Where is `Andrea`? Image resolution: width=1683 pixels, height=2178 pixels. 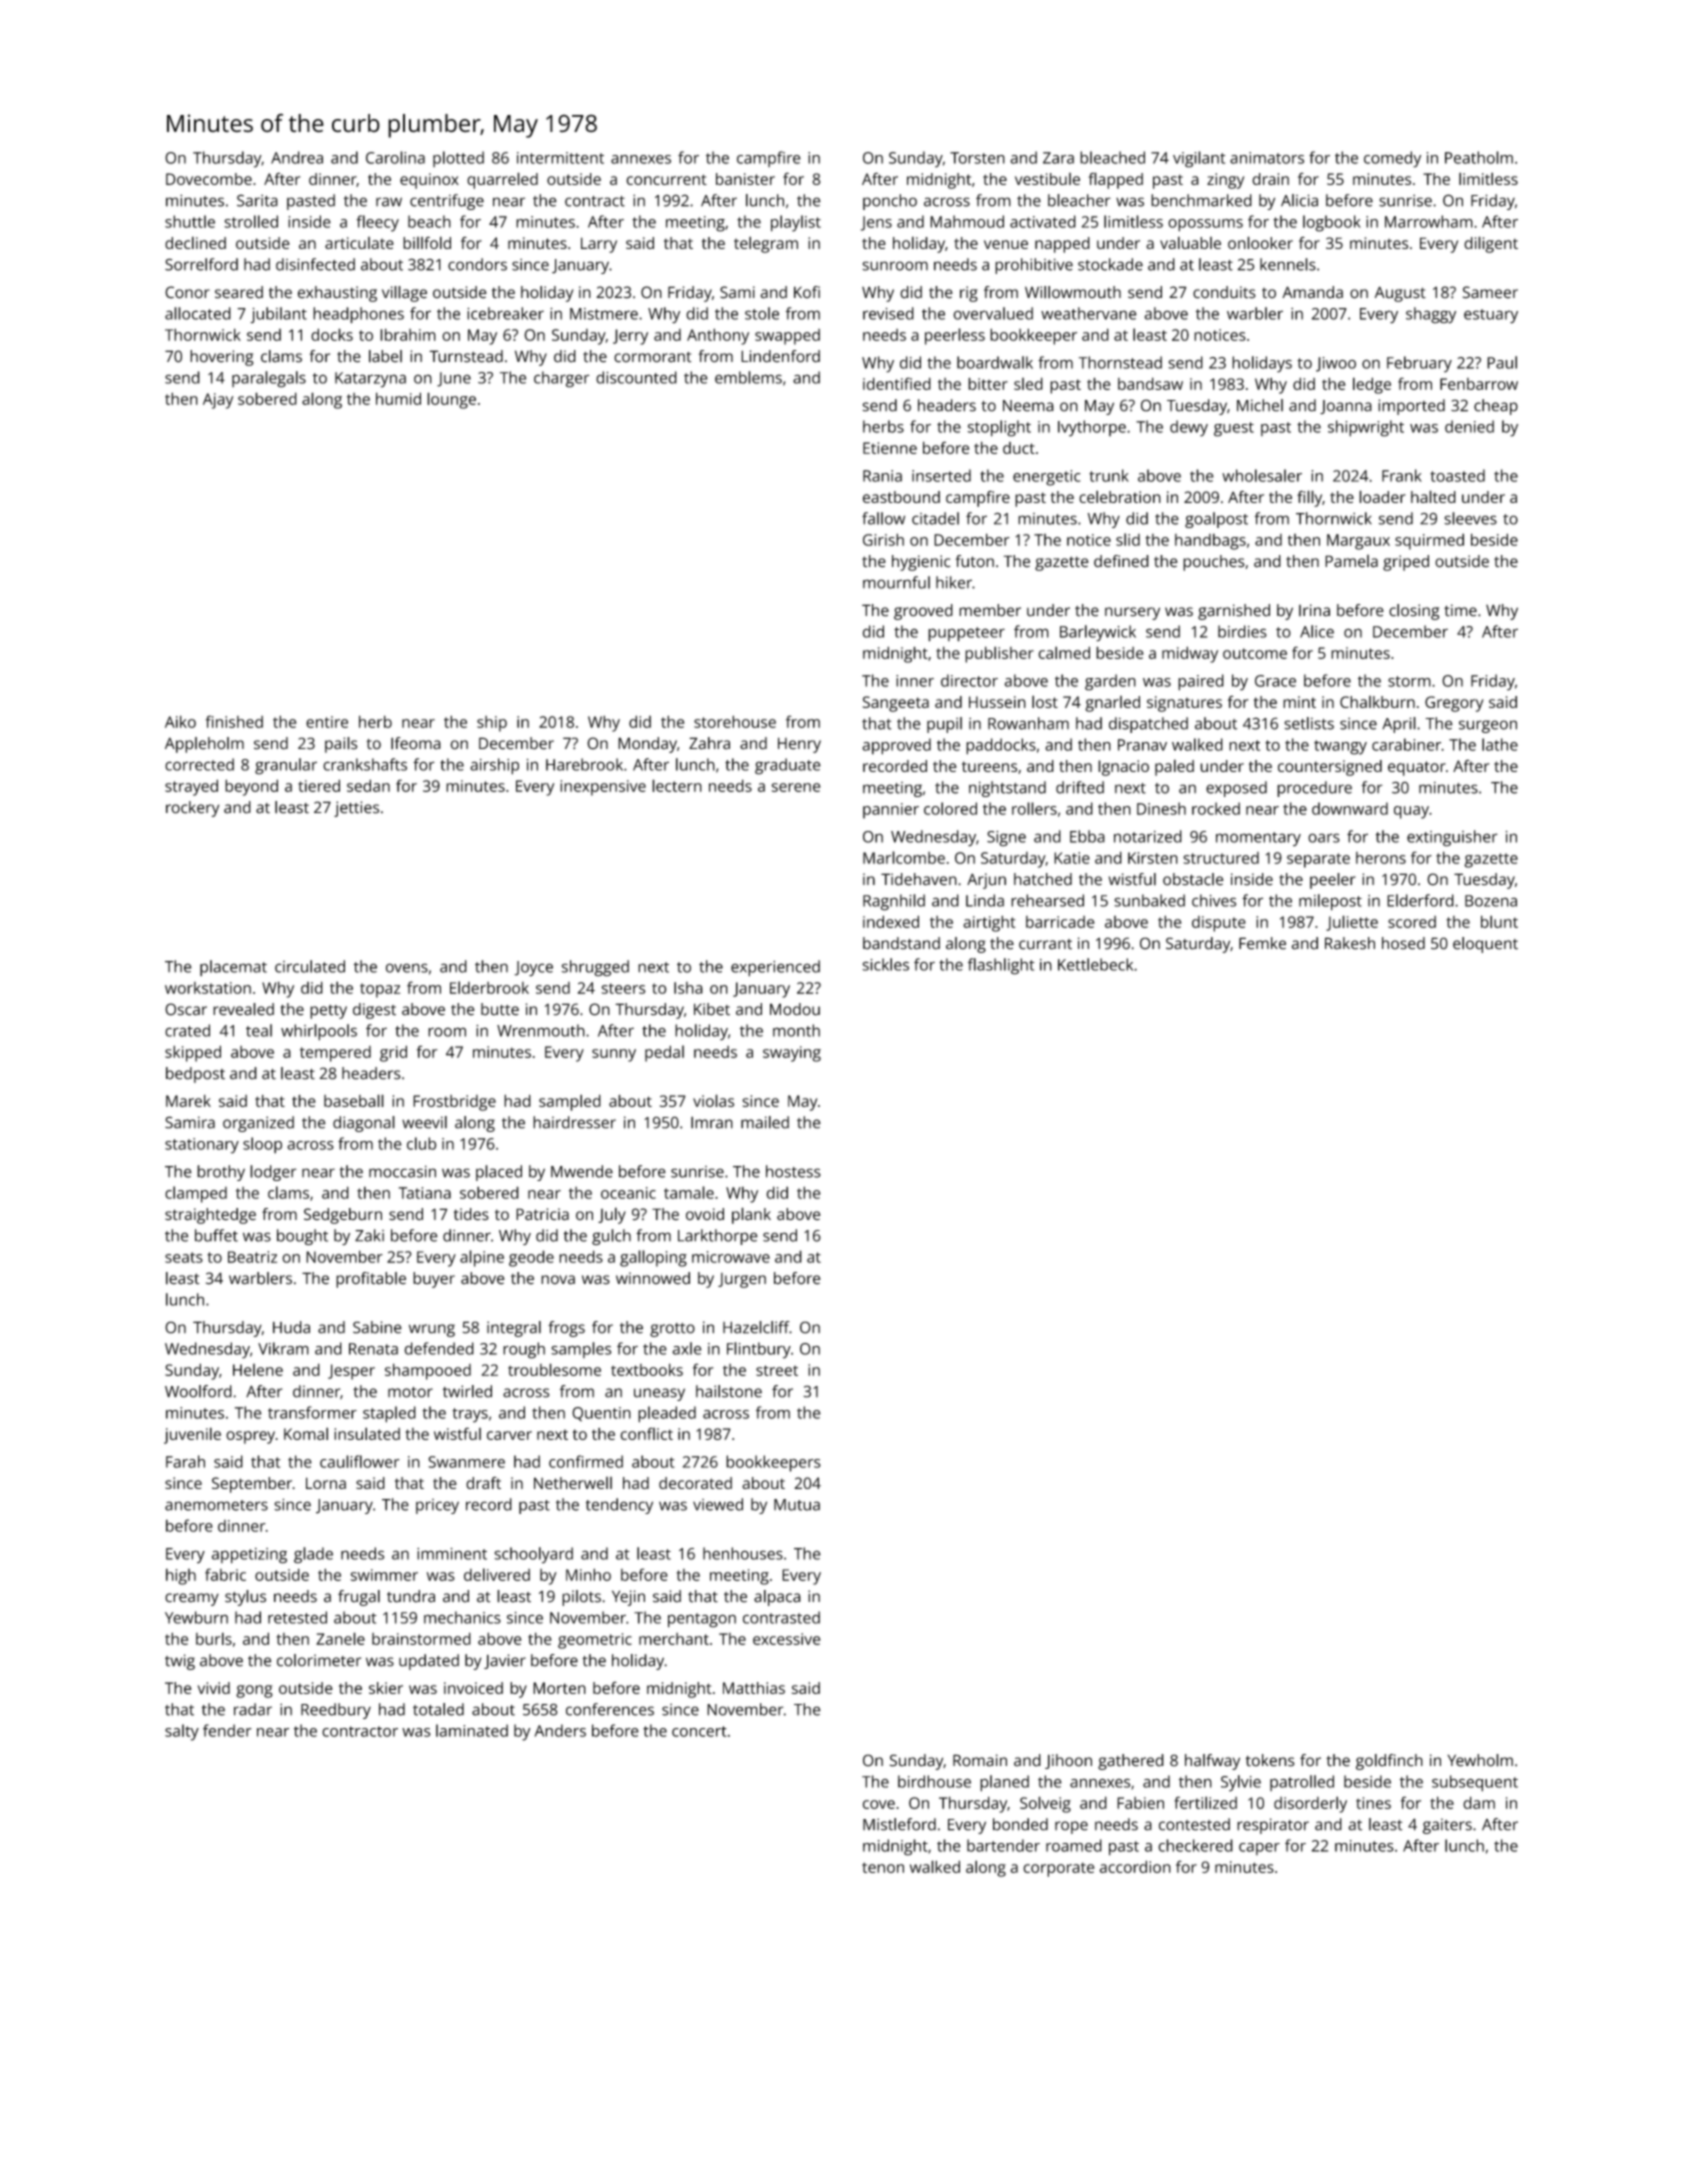 Andrea is located at coordinates (297, 157).
